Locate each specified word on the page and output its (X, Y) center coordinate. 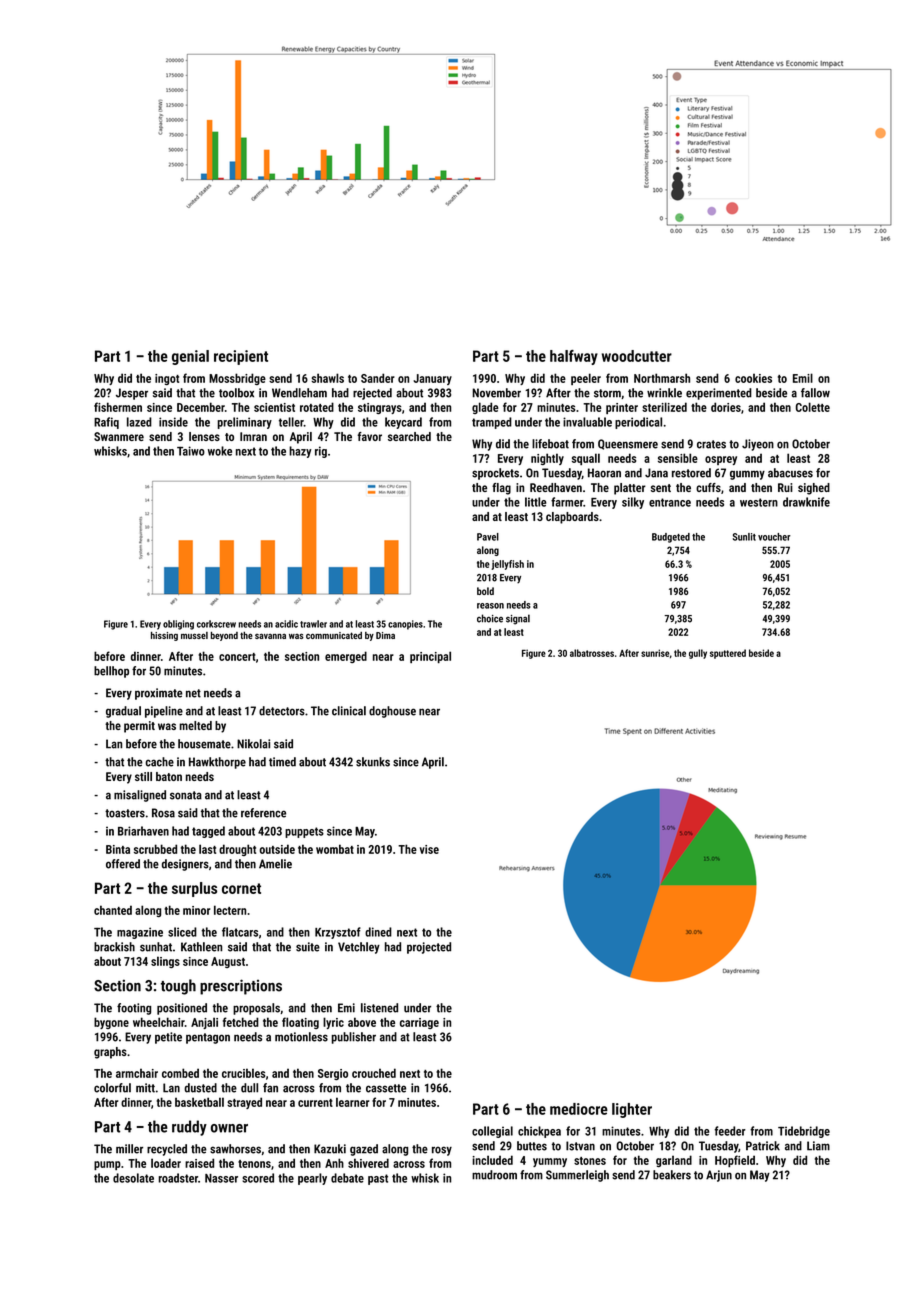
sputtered (728, 654)
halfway (574, 357)
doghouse (392, 712)
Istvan (580, 1146)
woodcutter (637, 356)
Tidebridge (804, 1132)
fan (270, 1088)
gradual (123, 712)
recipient (241, 357)
